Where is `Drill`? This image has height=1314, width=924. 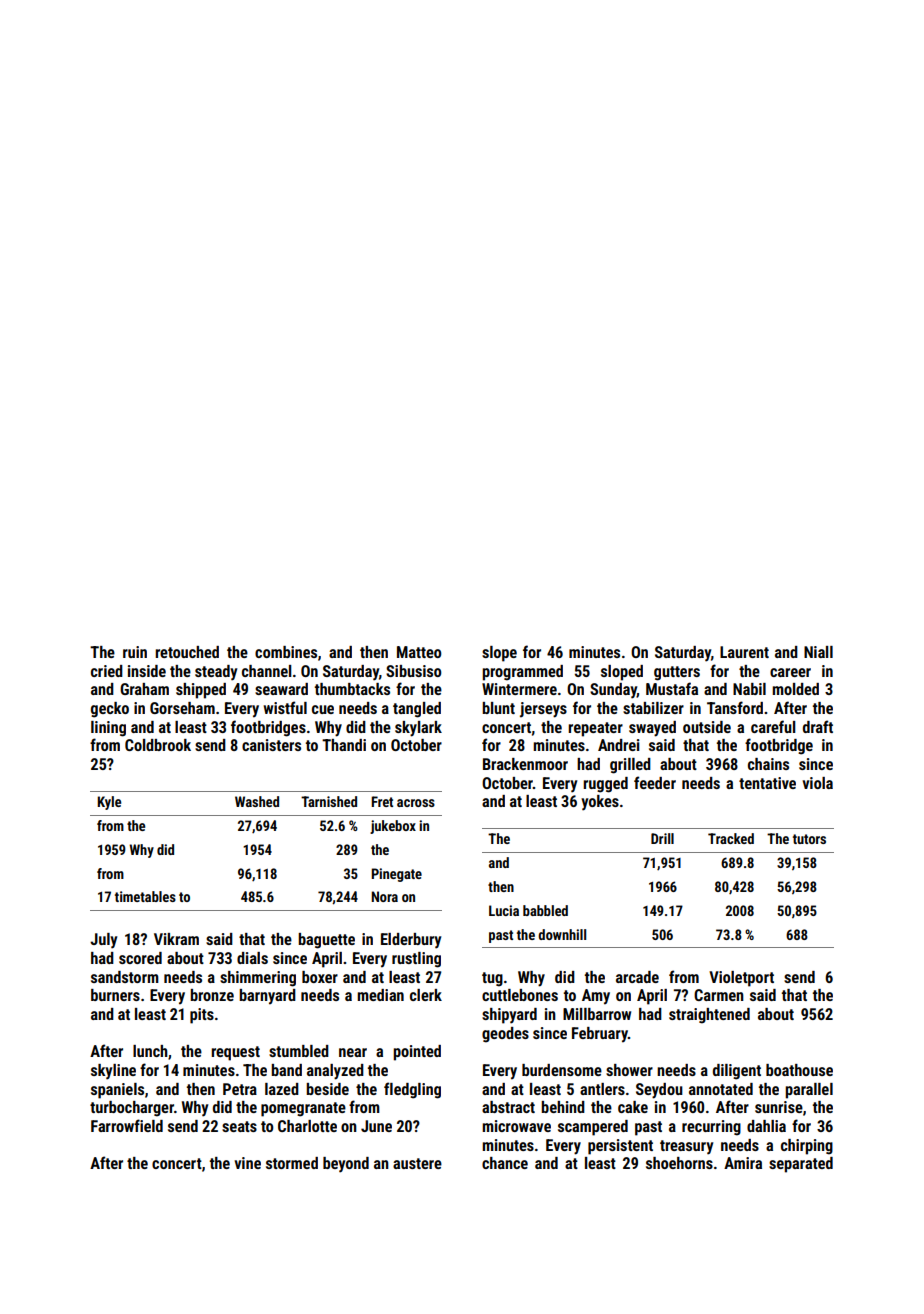 Drill is located at coordinates (662, 838).
